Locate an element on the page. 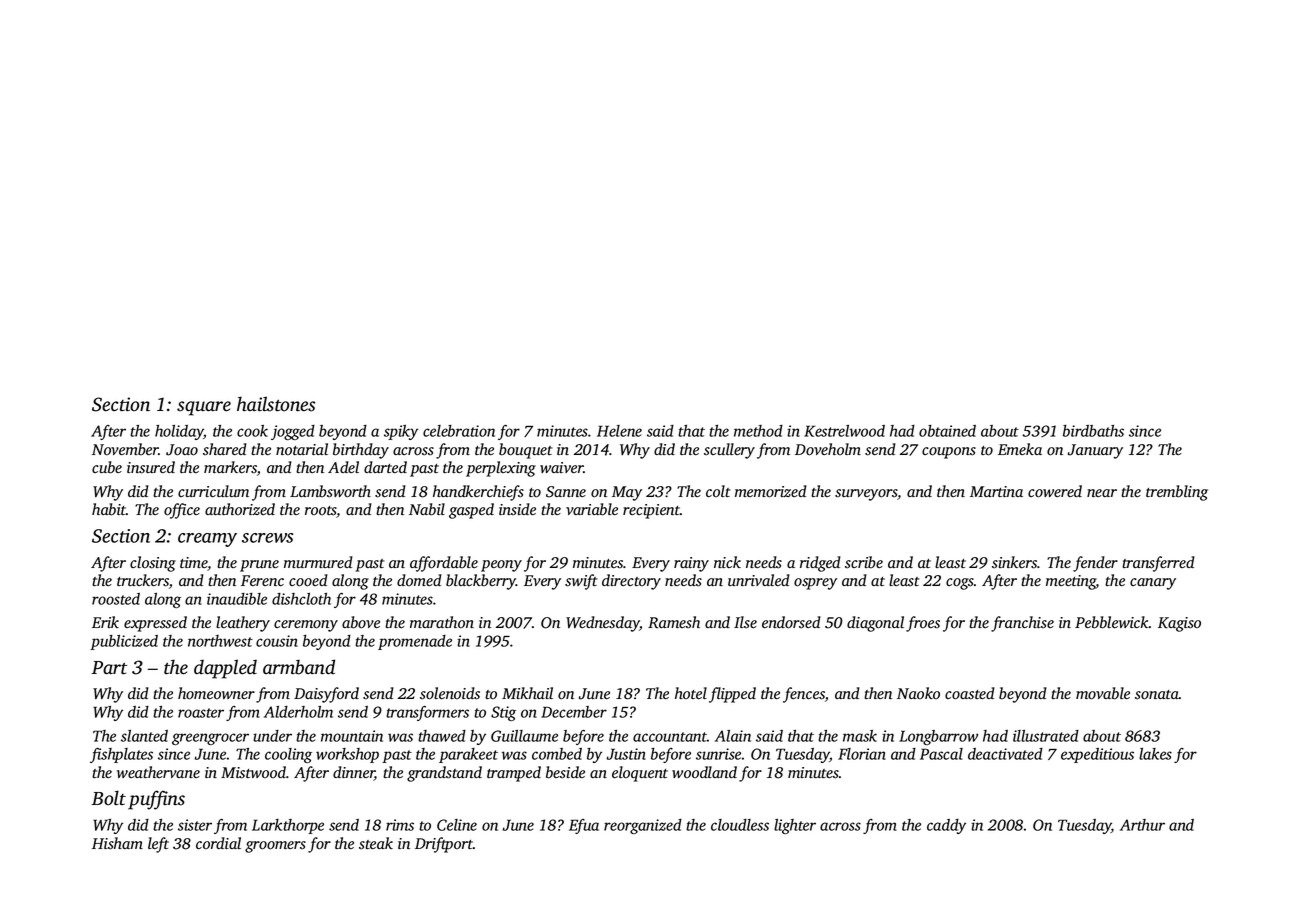 The image size is (1308, 924). Kestrelwood is located at coordinates (844, 431).
